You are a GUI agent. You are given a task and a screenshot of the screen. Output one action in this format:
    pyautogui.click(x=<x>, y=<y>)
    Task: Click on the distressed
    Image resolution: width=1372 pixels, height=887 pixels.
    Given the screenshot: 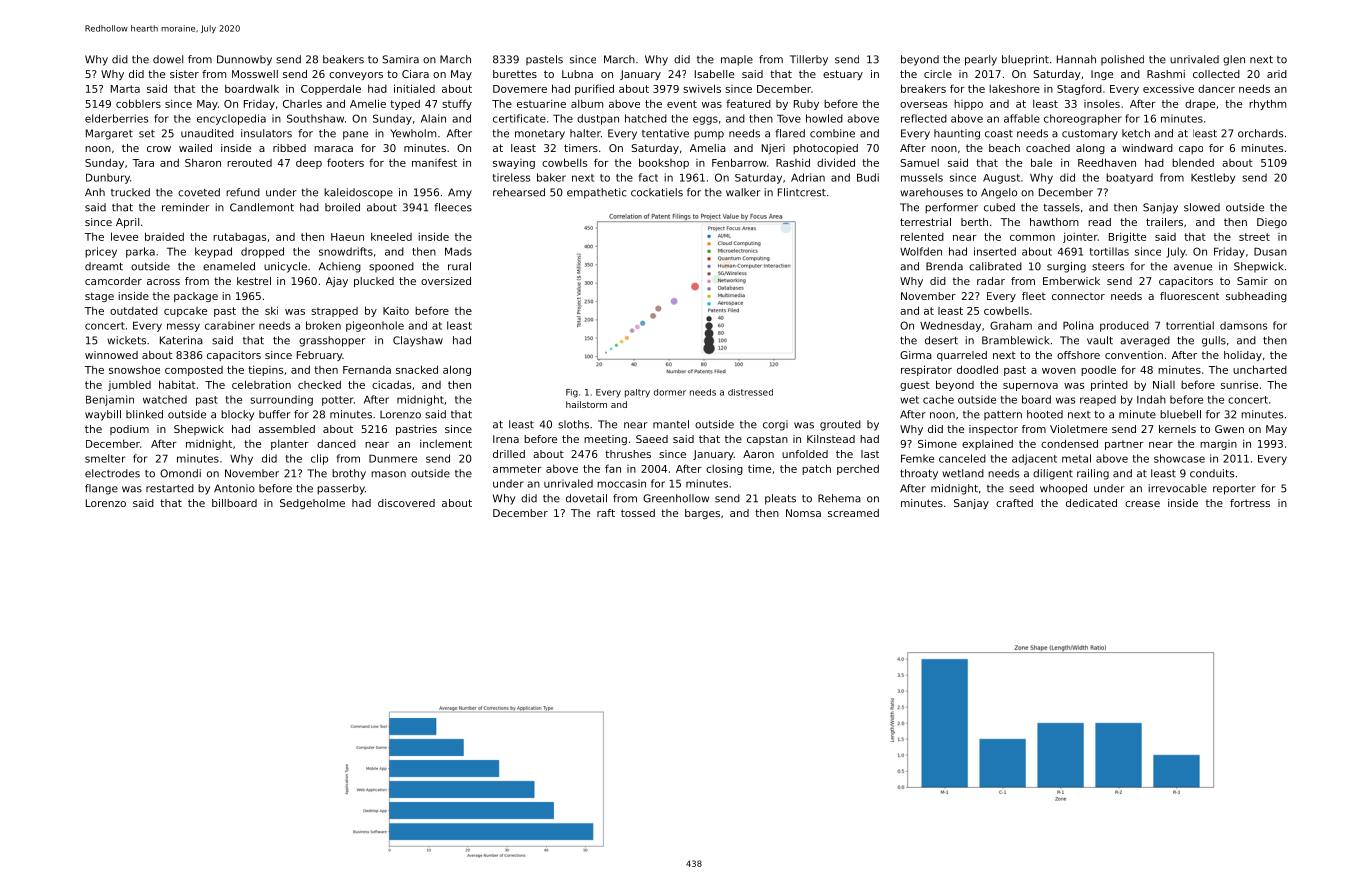 What is the action you would take?
    pyautogui.click(x=750, y=392)
